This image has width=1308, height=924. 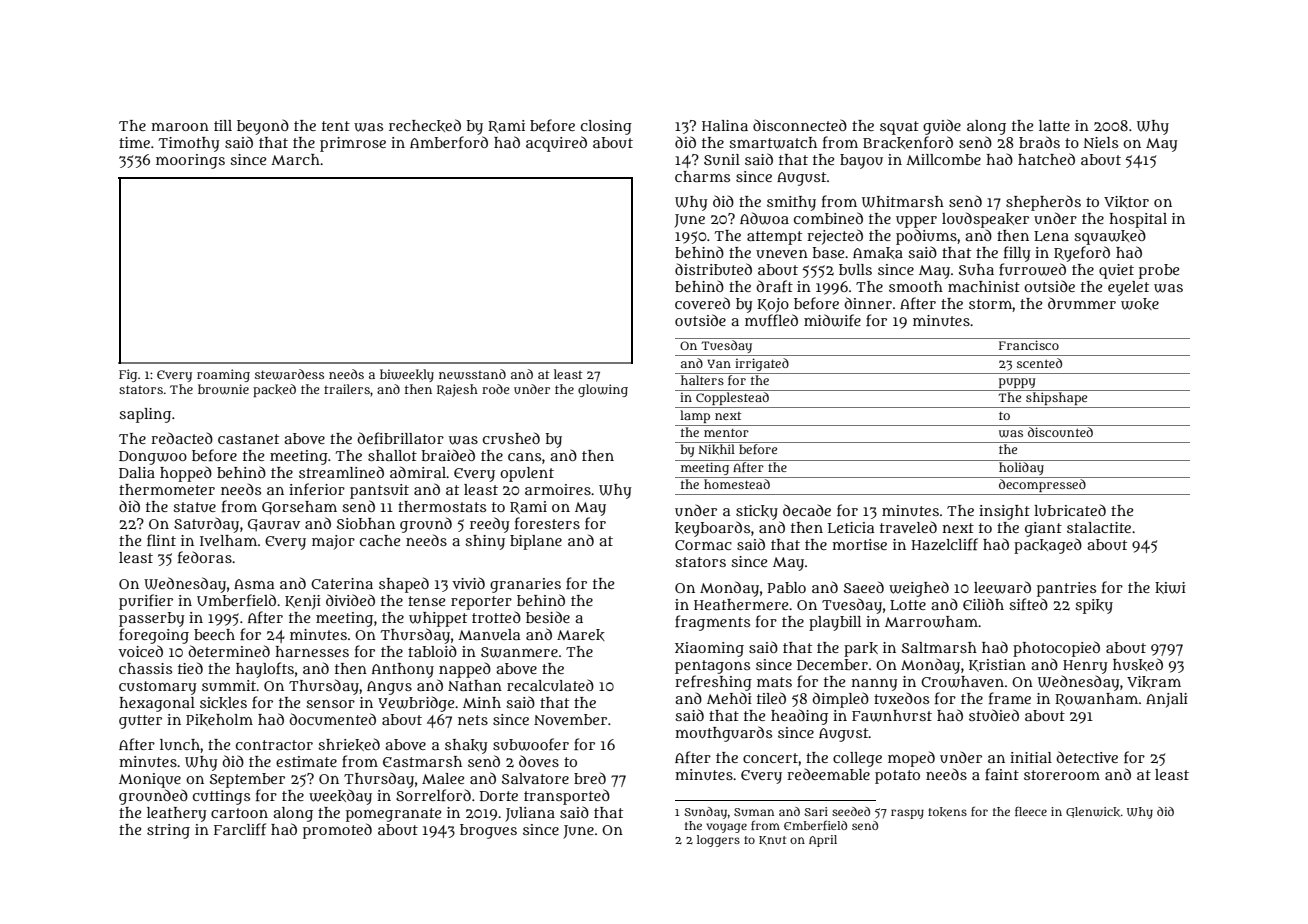 I want to click on Farcliff, so click(x=240, y=829).
